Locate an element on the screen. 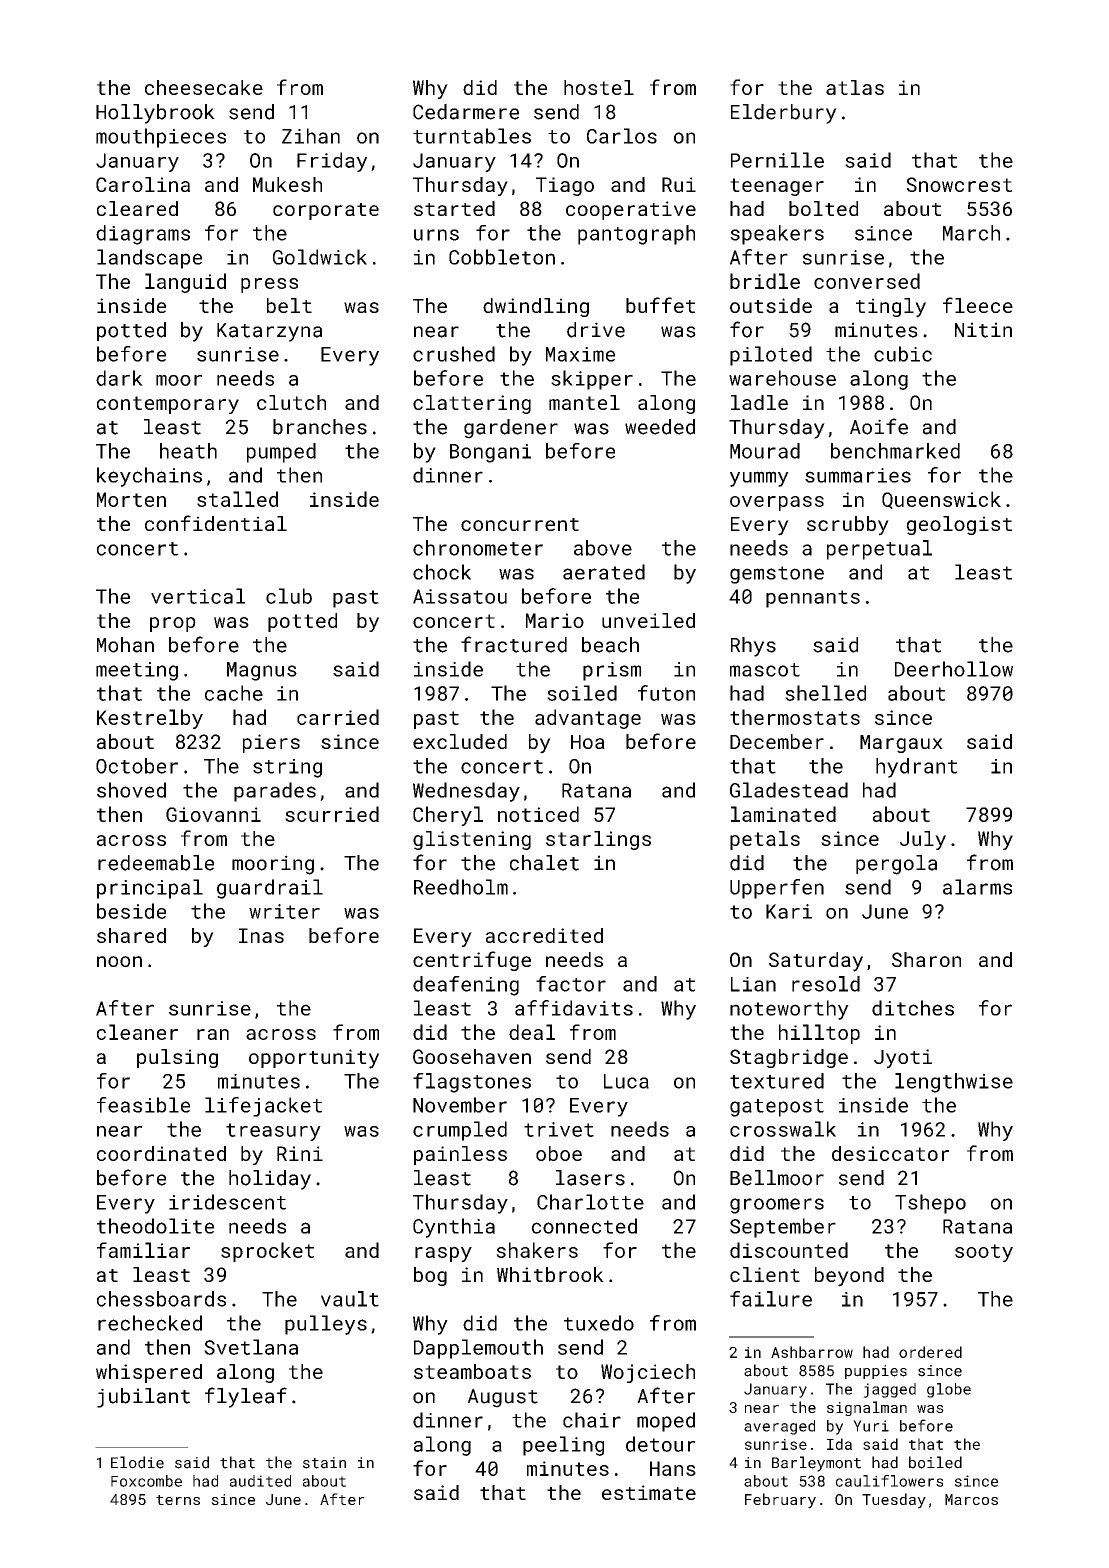  Marcos is located at coordinates (971, 1499).
